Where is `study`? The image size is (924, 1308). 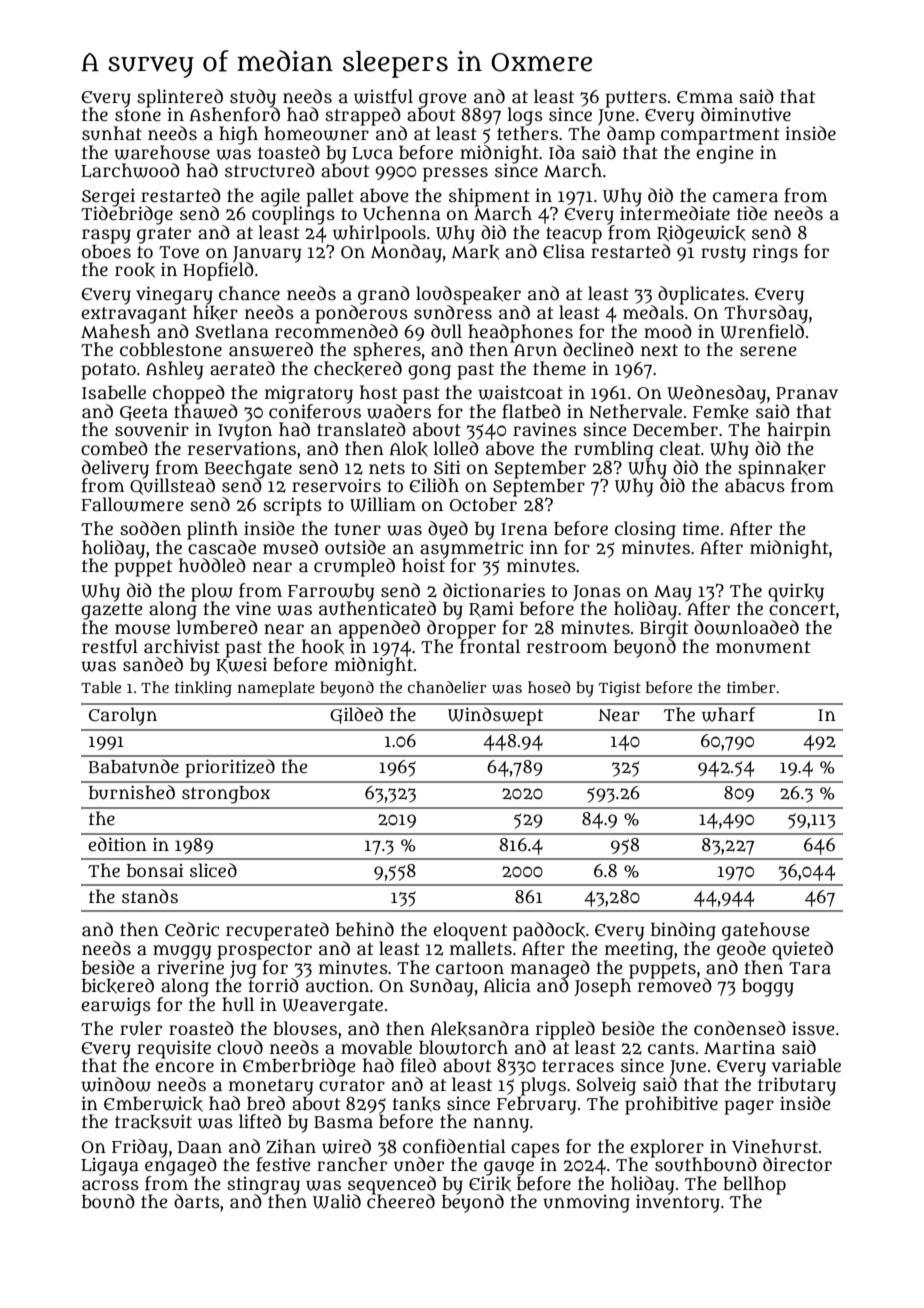 study is located at coordinates (253, 98).
